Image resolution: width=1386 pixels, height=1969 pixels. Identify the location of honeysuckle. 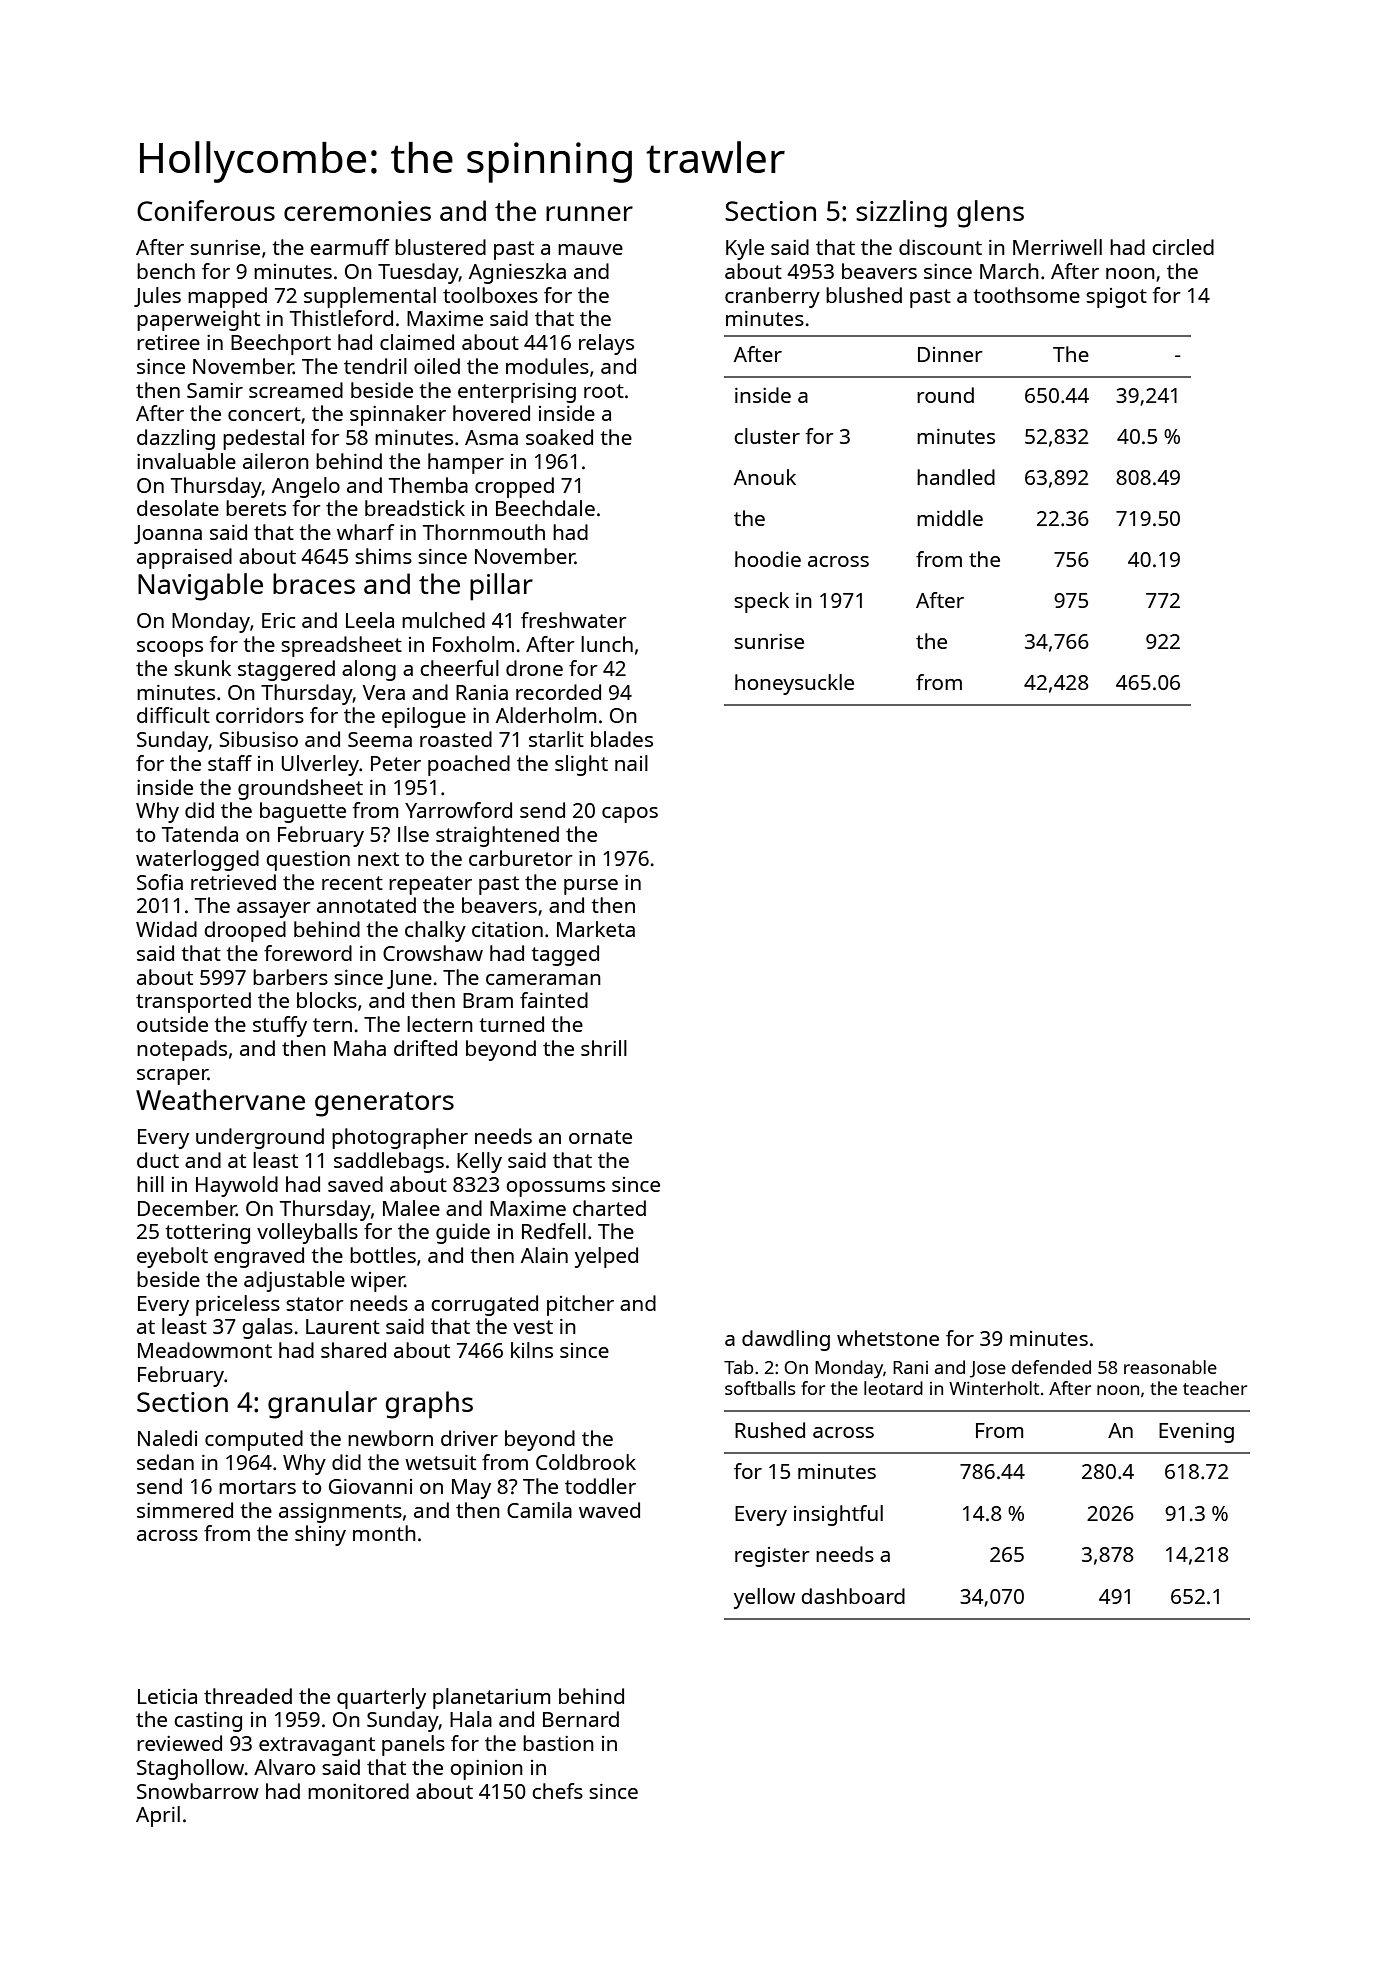
(794, 684).
